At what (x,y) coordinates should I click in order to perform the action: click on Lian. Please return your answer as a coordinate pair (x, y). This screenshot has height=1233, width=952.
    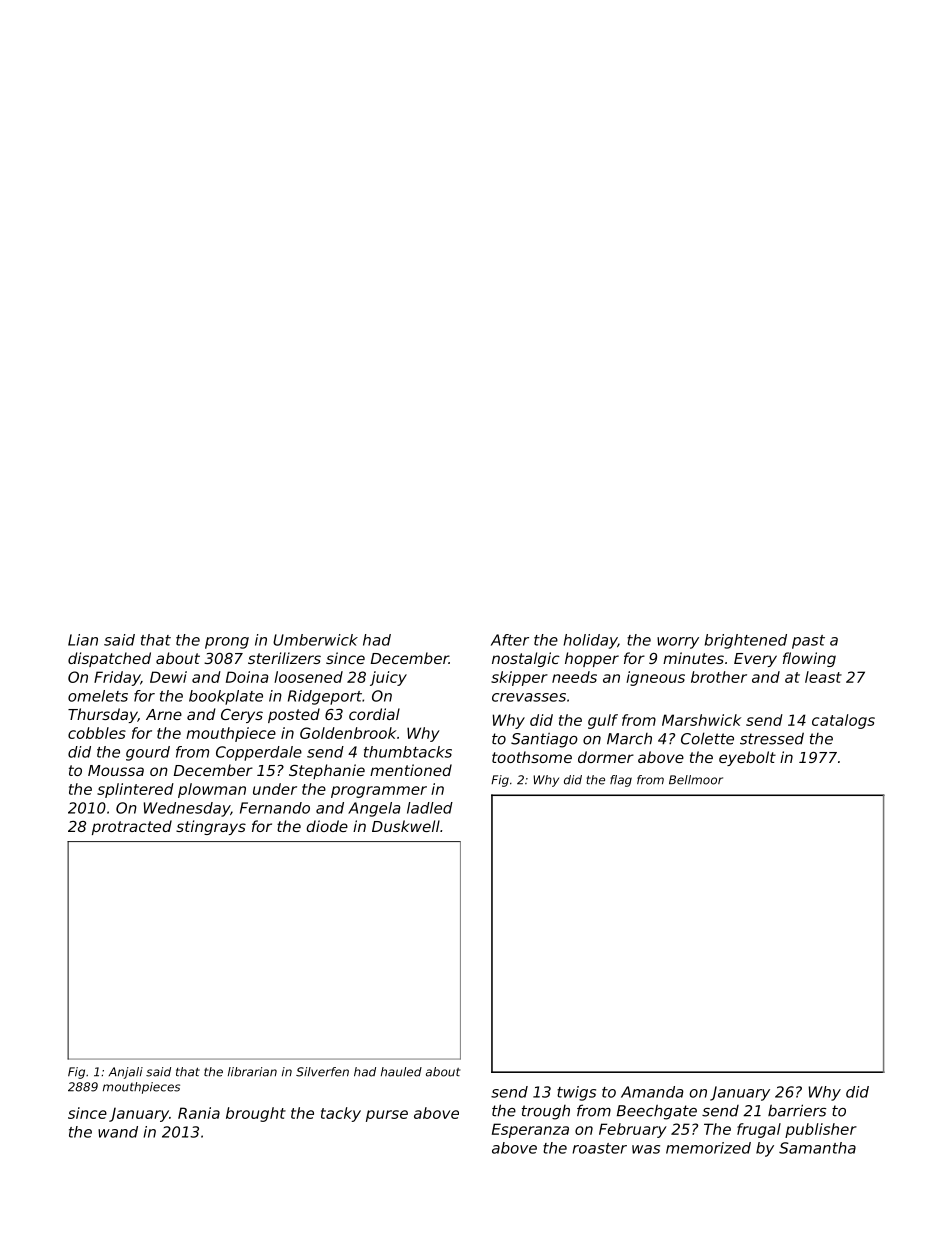
    Looking at the image, I should click on (83, 640).
